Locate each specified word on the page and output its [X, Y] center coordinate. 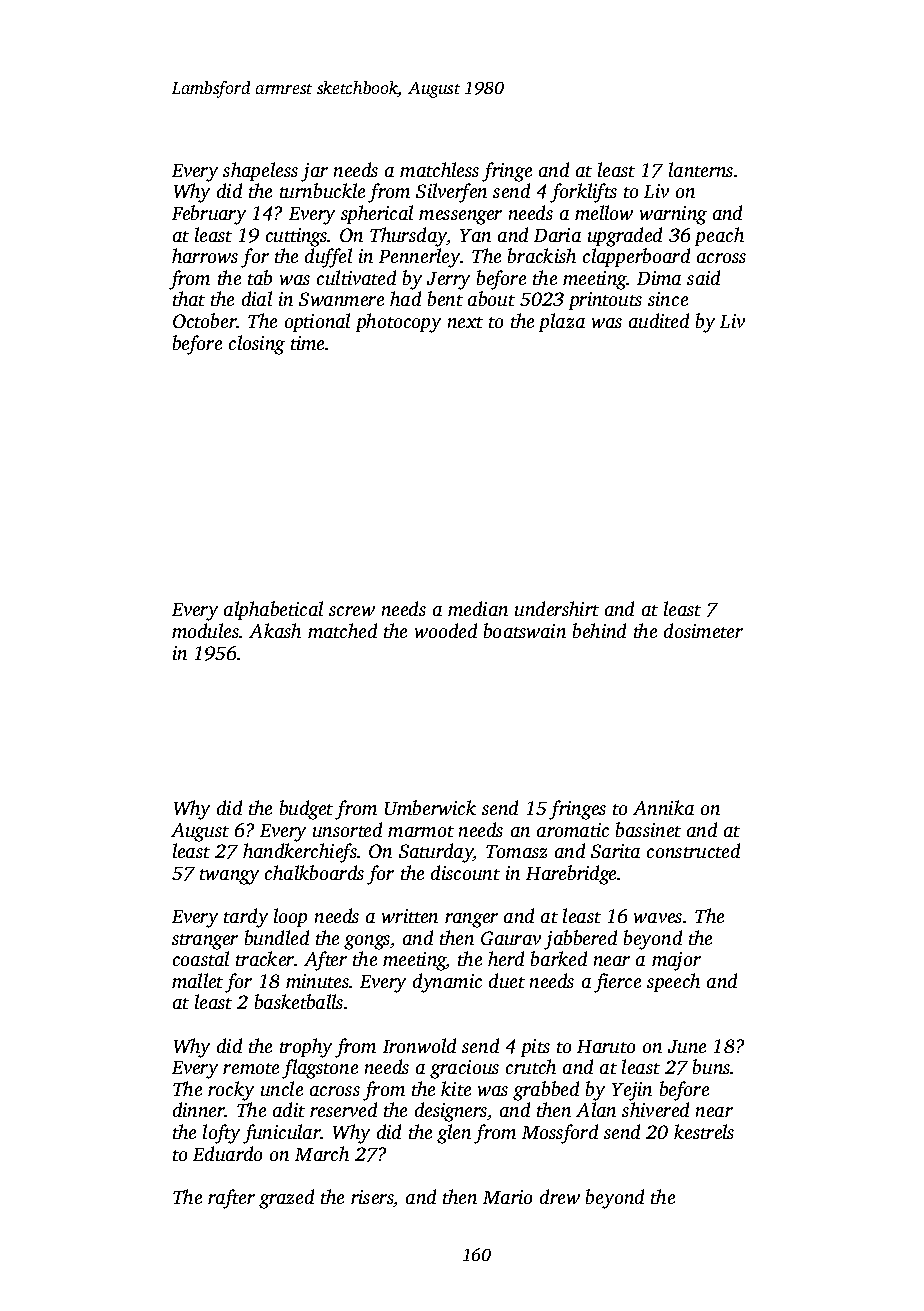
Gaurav [511, 938]
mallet [197, 980]
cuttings [297, 237]
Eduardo [227, 1153]
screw [352, 611]
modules [205, 630]
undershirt [557, 608]
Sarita [615, 851]
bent [445, 298]
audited [659, 320]
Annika [663, 807]
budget [306, 810]
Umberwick [430, 807]
